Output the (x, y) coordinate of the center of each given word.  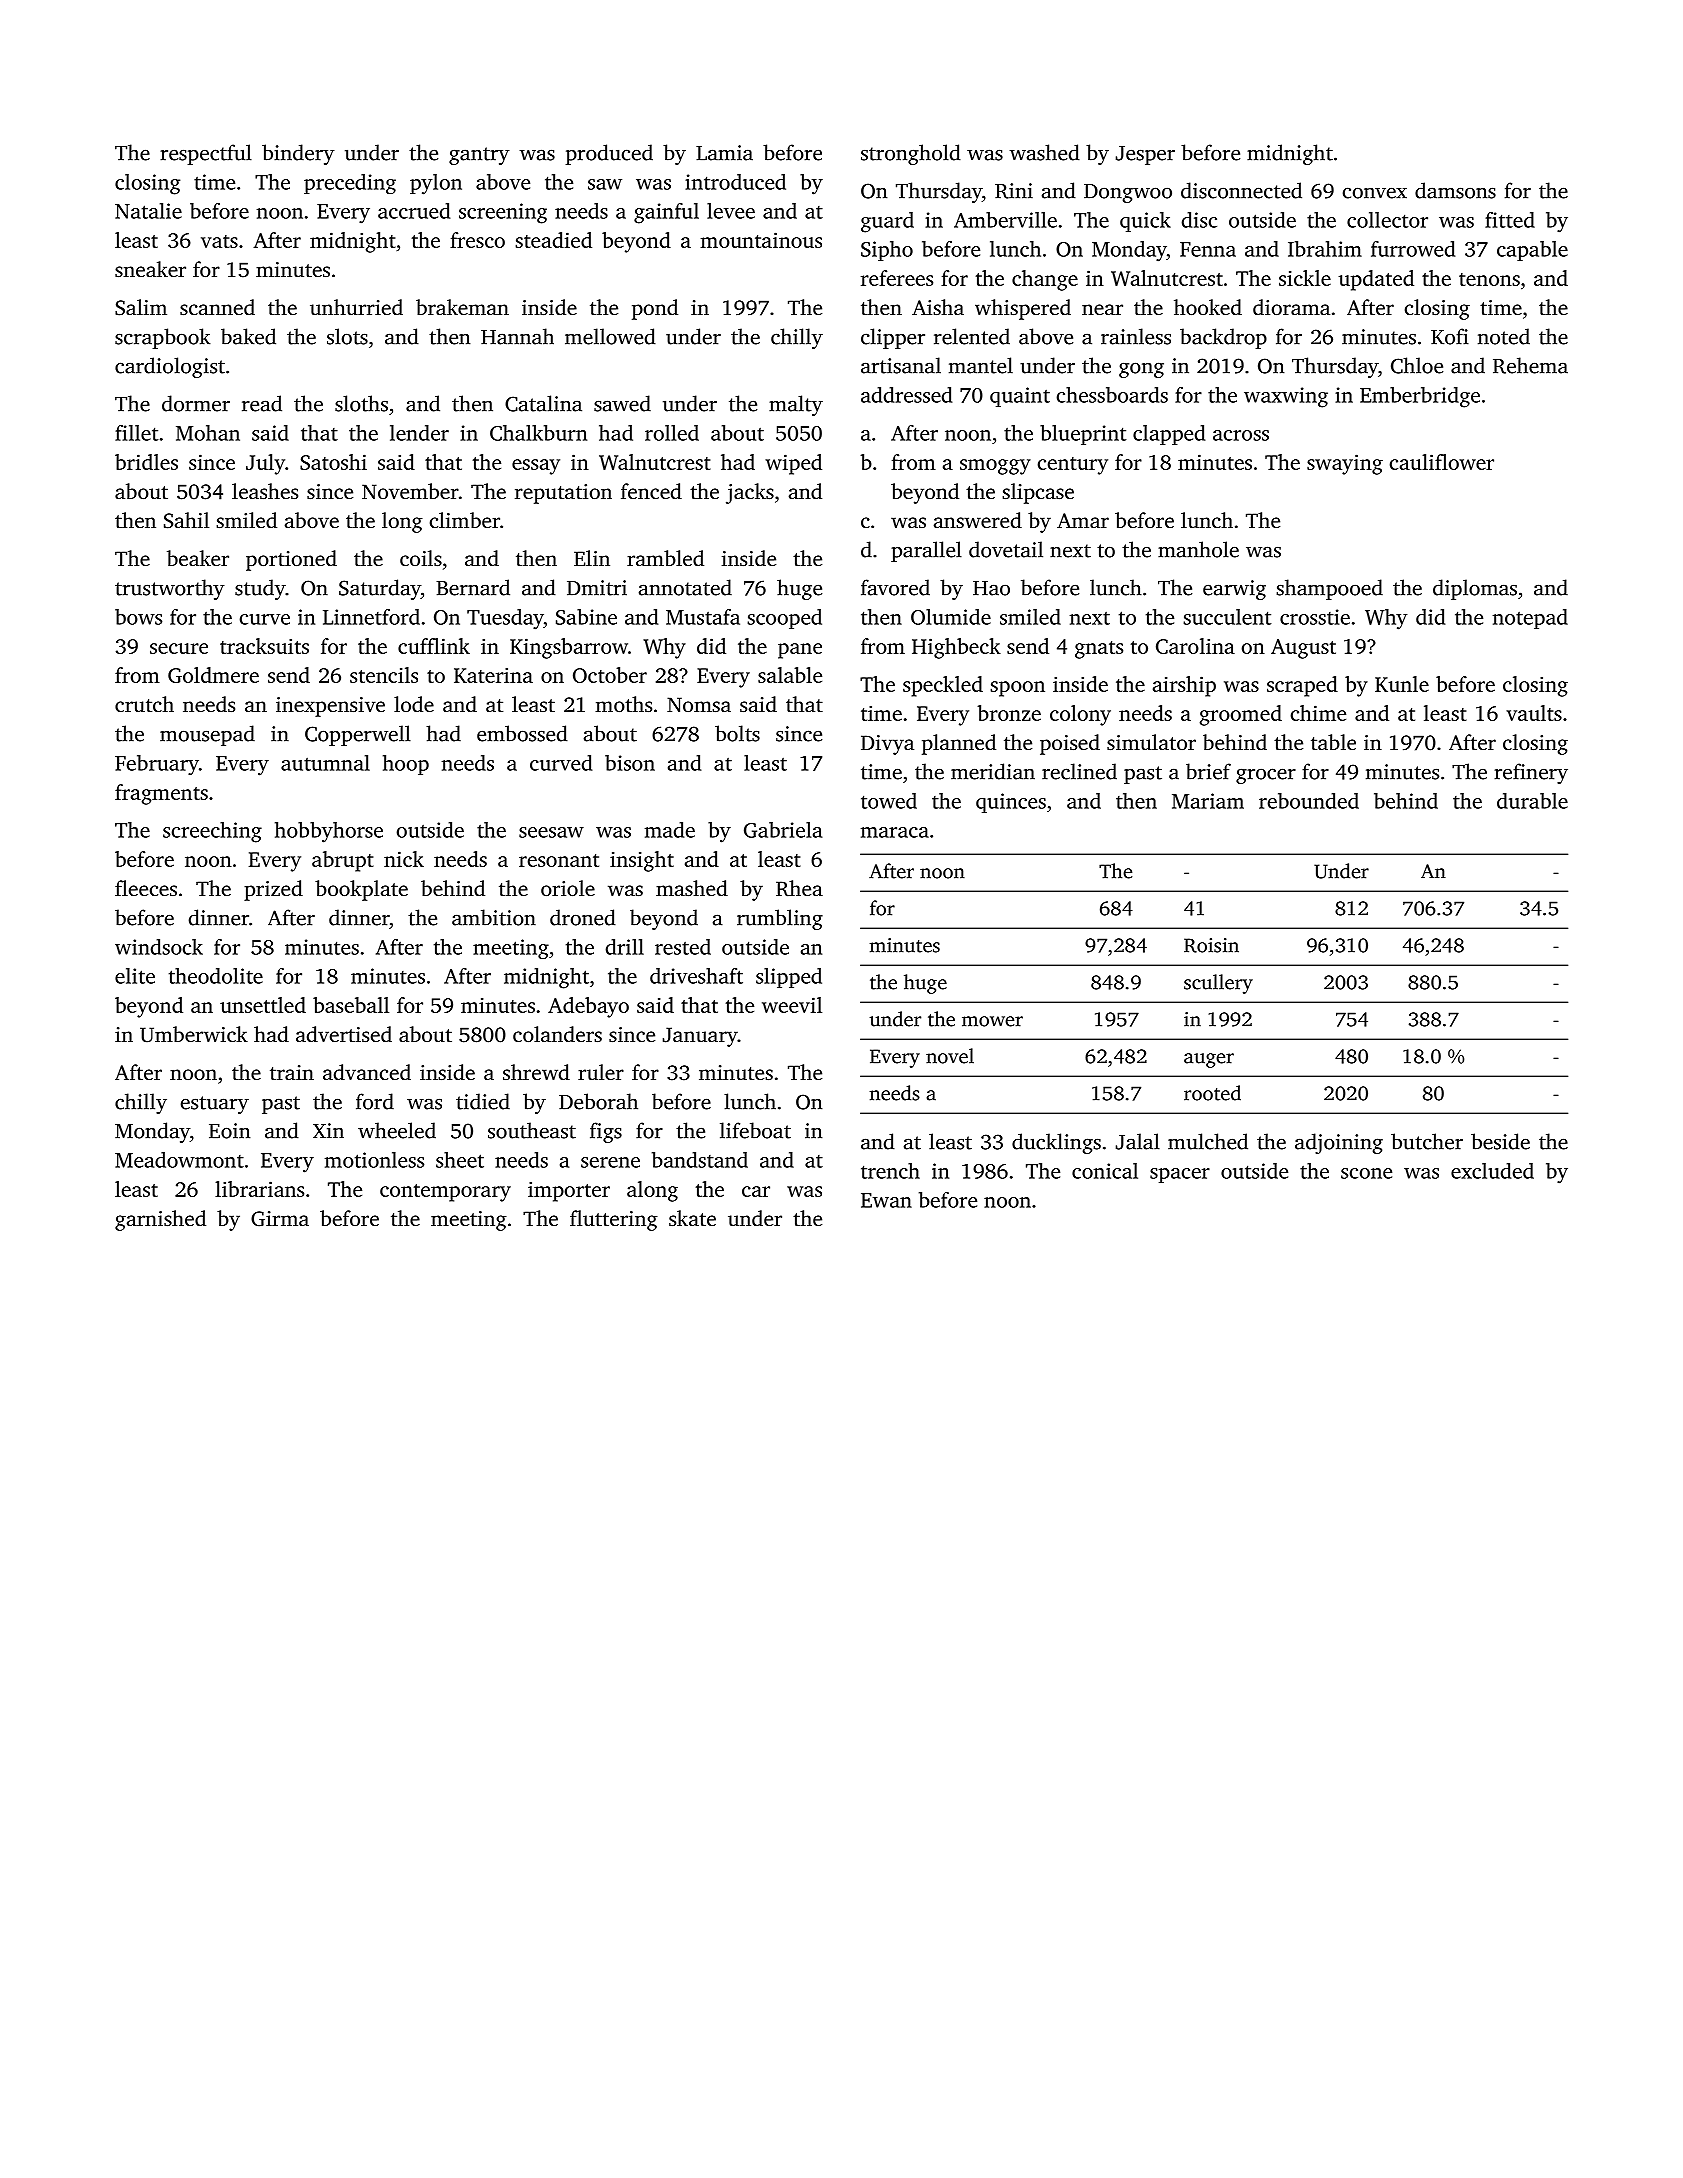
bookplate (361, 890)
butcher (1427, 1141)
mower (992, 1021)
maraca (895, 832)
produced (609, 154)
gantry (479, 156)
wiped (793, 464)
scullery (1218, 984)
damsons (1455, 190)
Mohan (208, 433)
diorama (1291, 307)
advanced (367, 1072)
